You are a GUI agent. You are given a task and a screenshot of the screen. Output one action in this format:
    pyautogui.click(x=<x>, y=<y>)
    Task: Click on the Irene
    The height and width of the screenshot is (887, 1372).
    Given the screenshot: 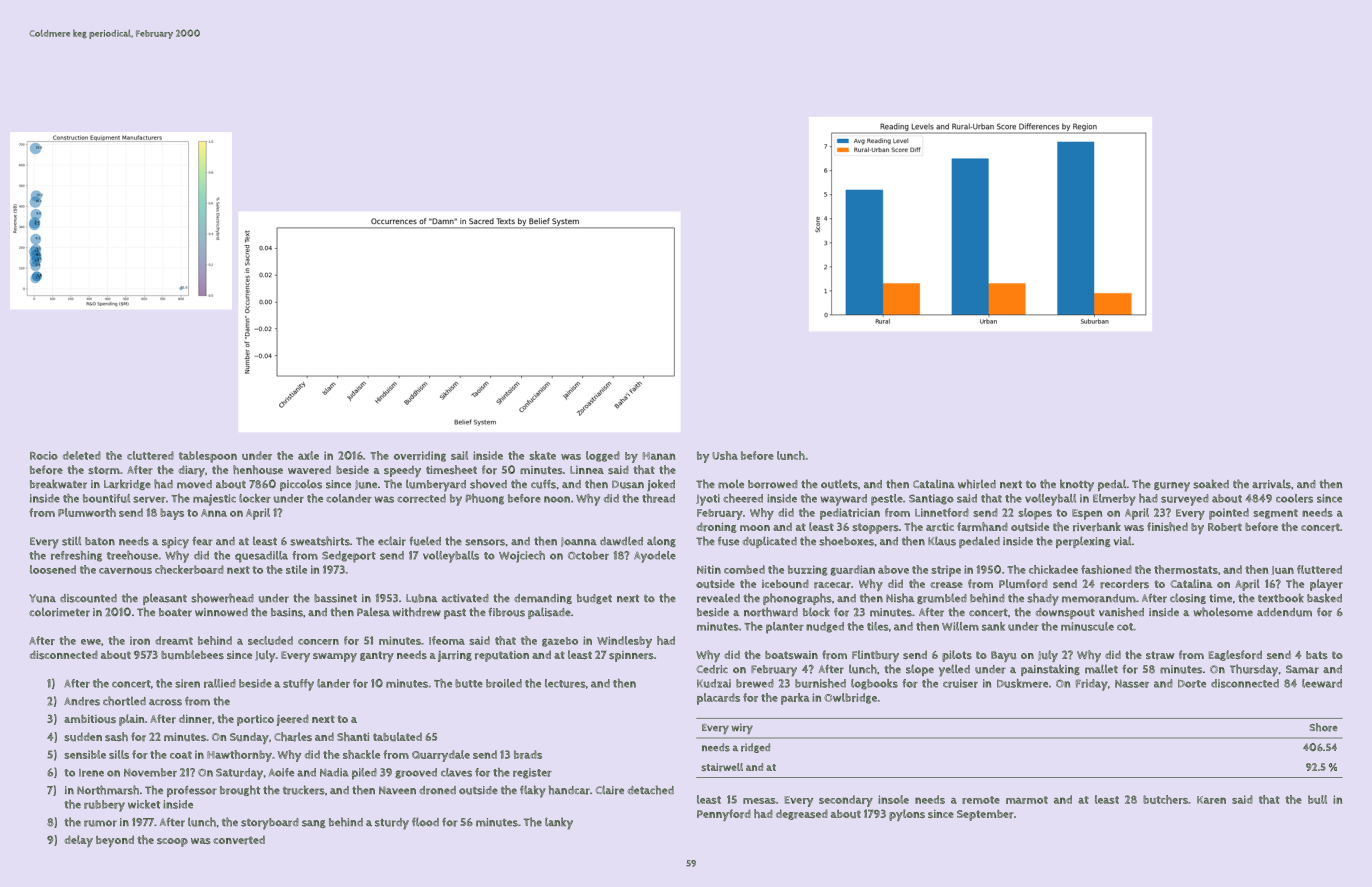 What is the action you would take?
    pyautogui.click(x=91, y=773)
